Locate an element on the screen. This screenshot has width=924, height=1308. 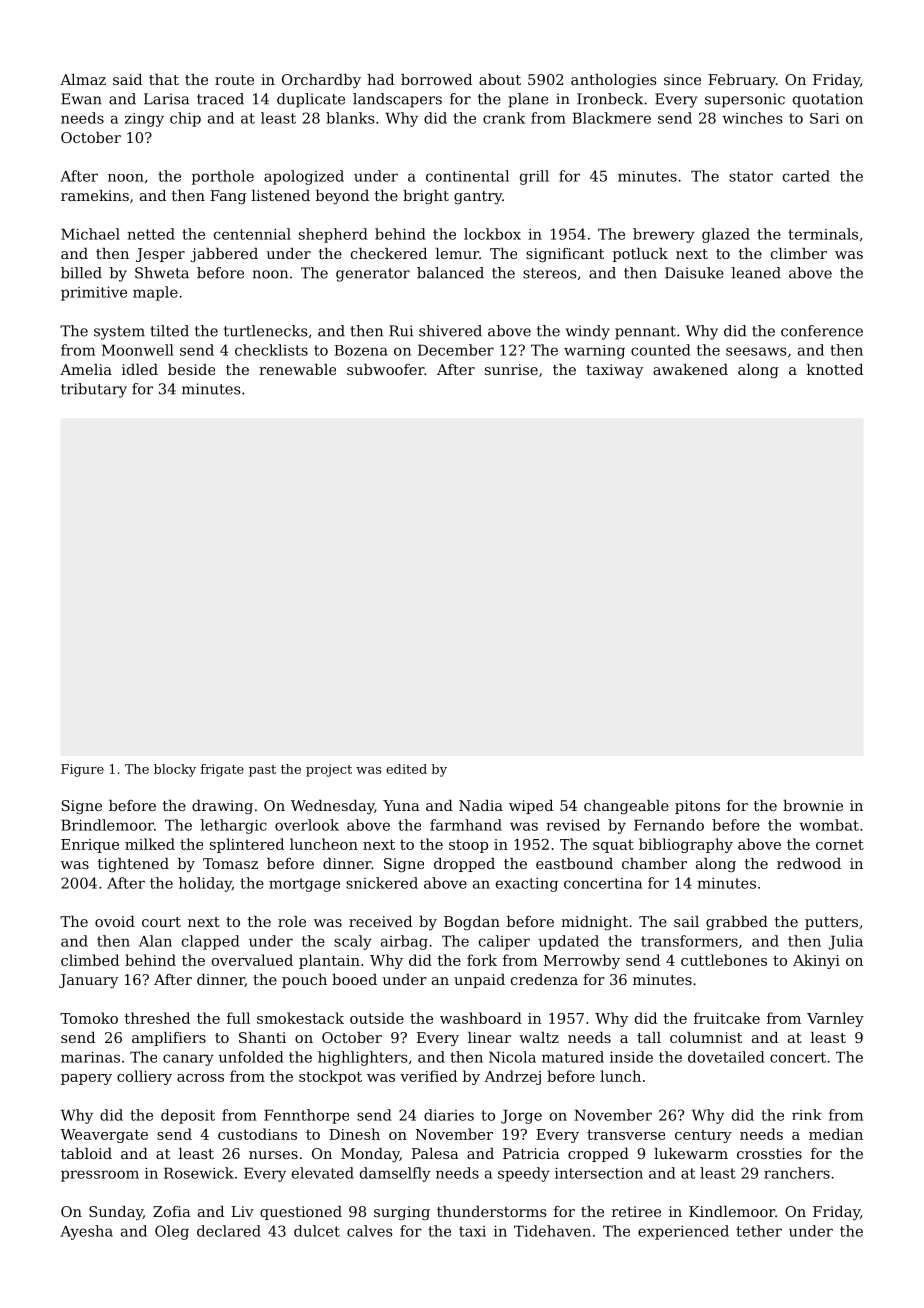
edited is located at coordinates (406, 769).
